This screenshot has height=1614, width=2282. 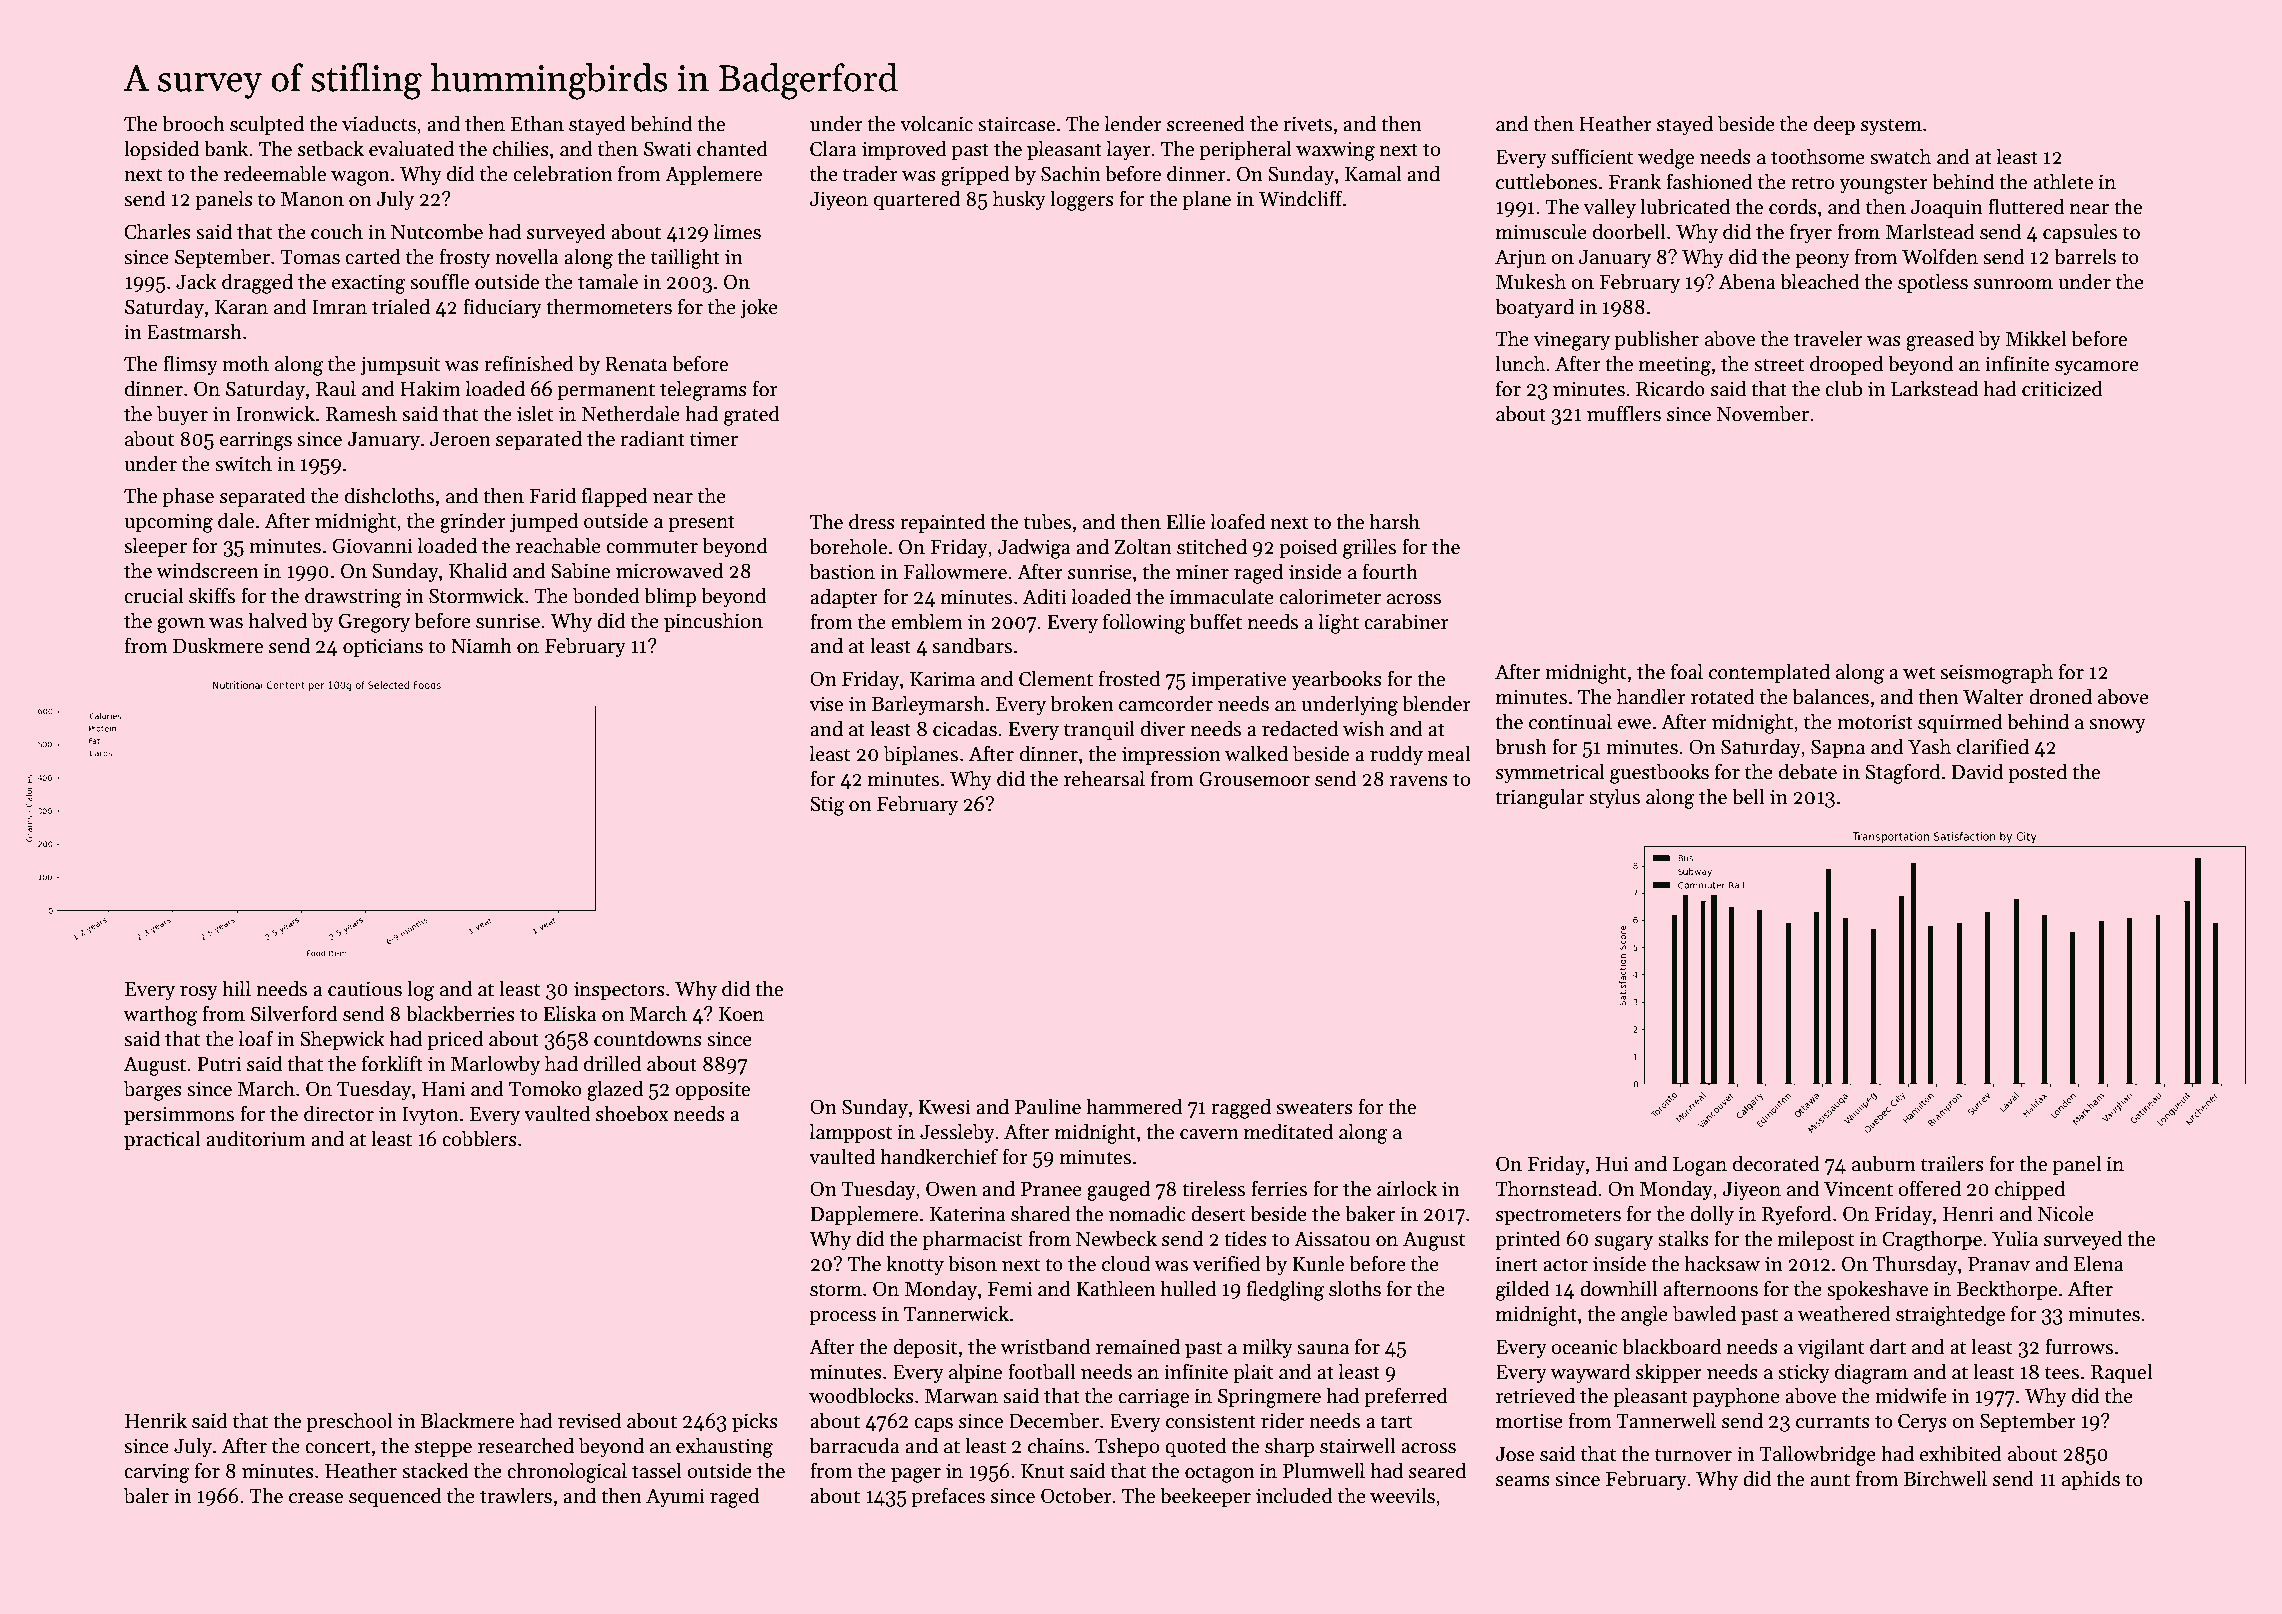 What do you see at coordinates (1891, 126) in the screenshot?
I see `system` at bounding box center [1891, 126].
